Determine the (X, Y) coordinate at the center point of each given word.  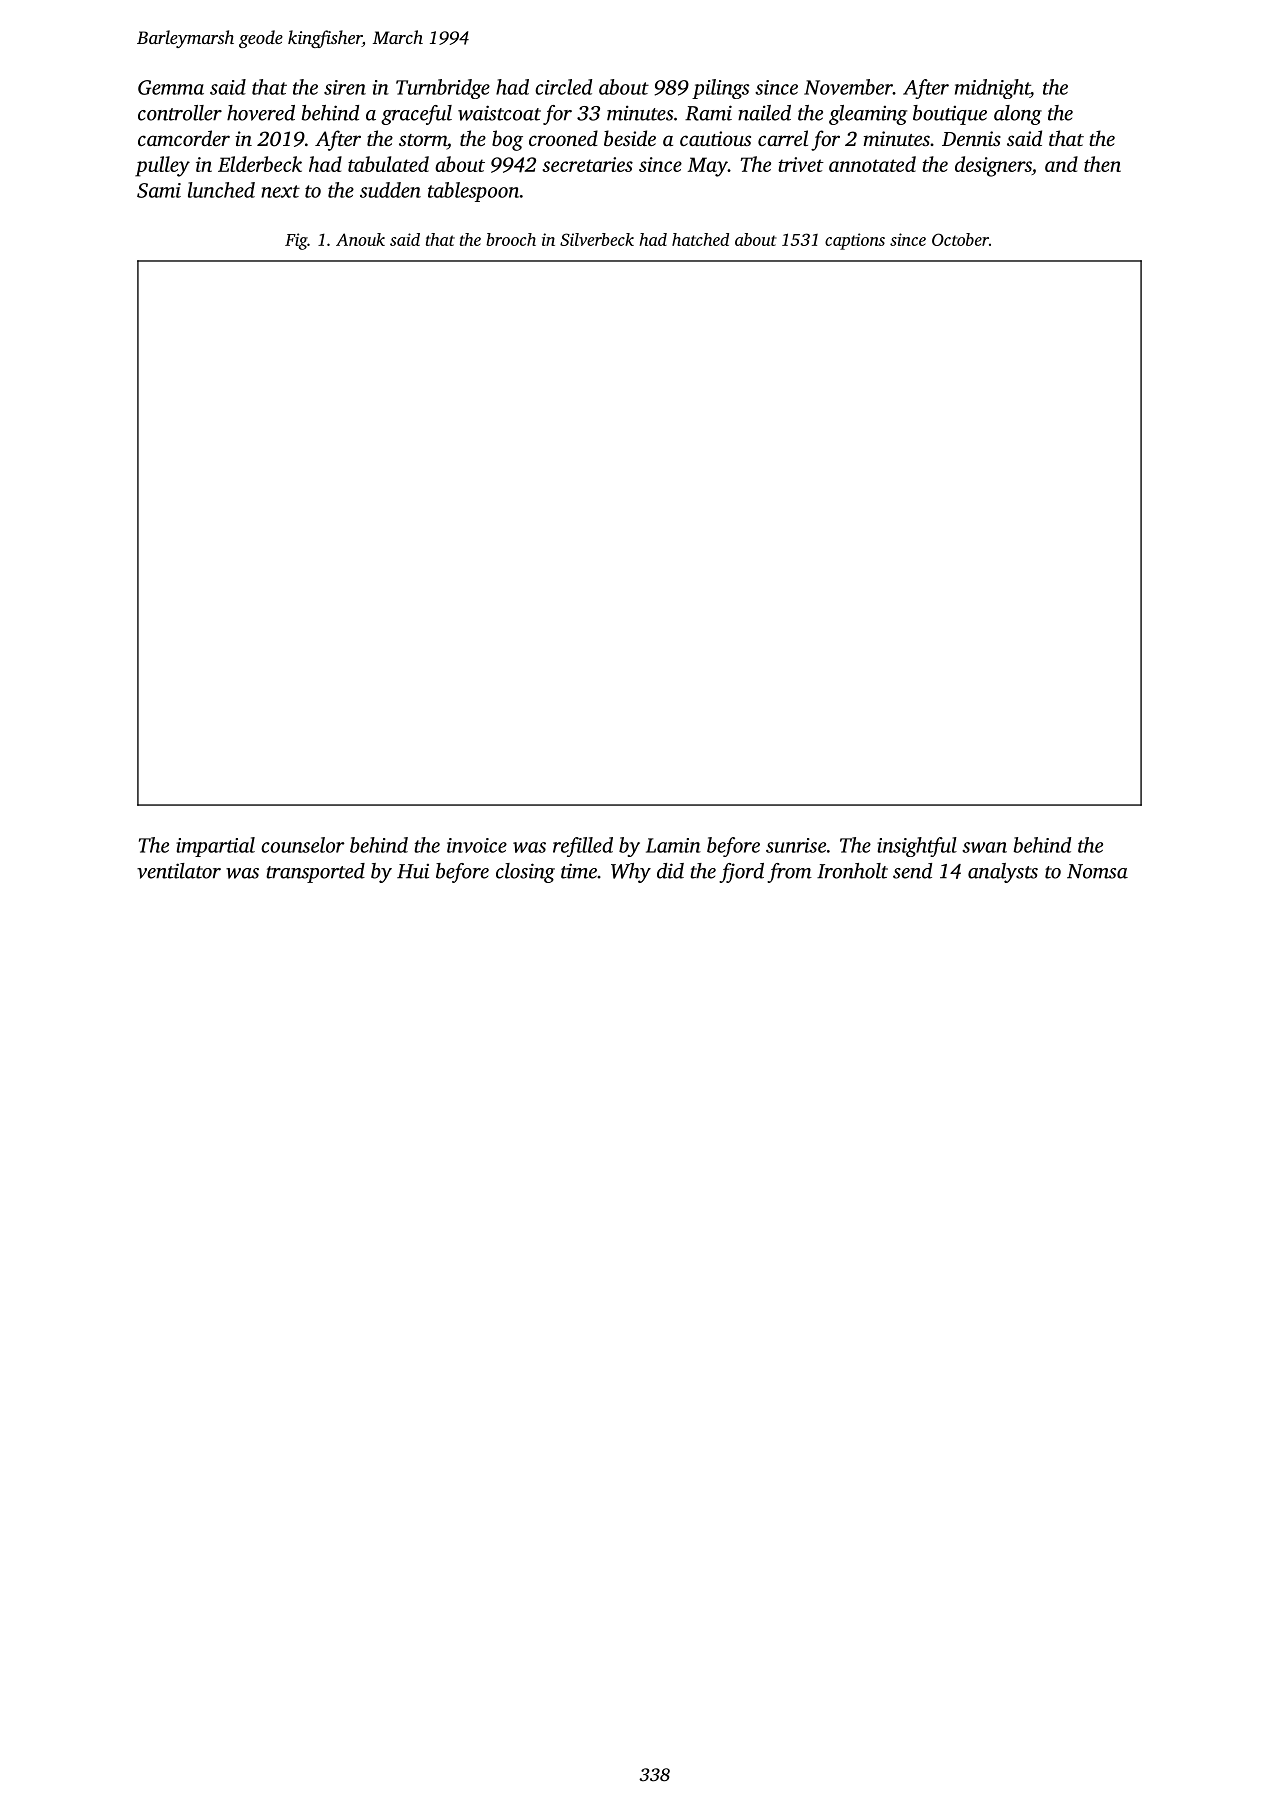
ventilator (179, 871)
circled (563, 87)
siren (345, 87)
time (579, 871)
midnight (992, 89)
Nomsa (1097, 871)
